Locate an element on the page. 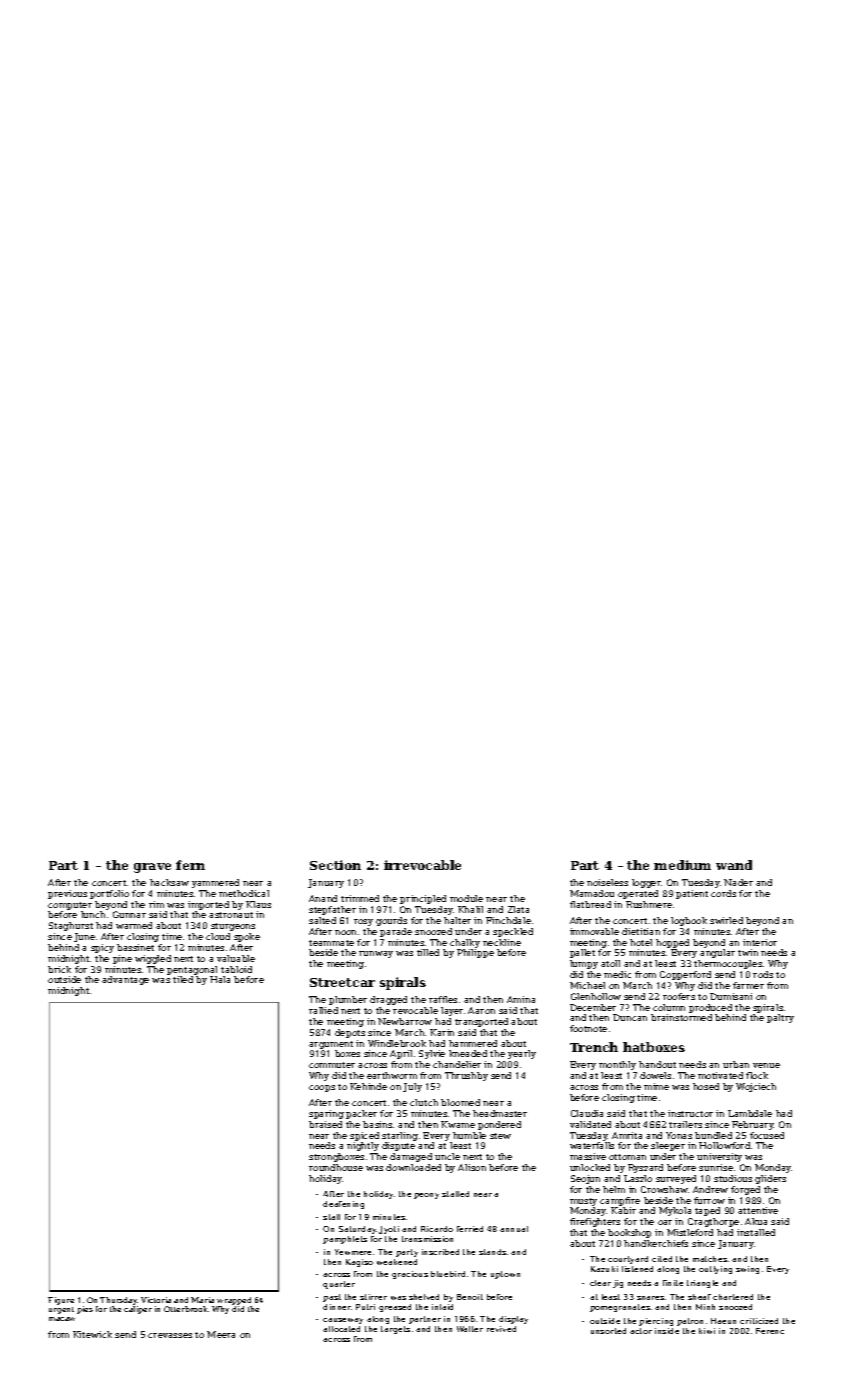 This image has height=1400, width=849. kneaded is located at coordinates (468, 1053).
